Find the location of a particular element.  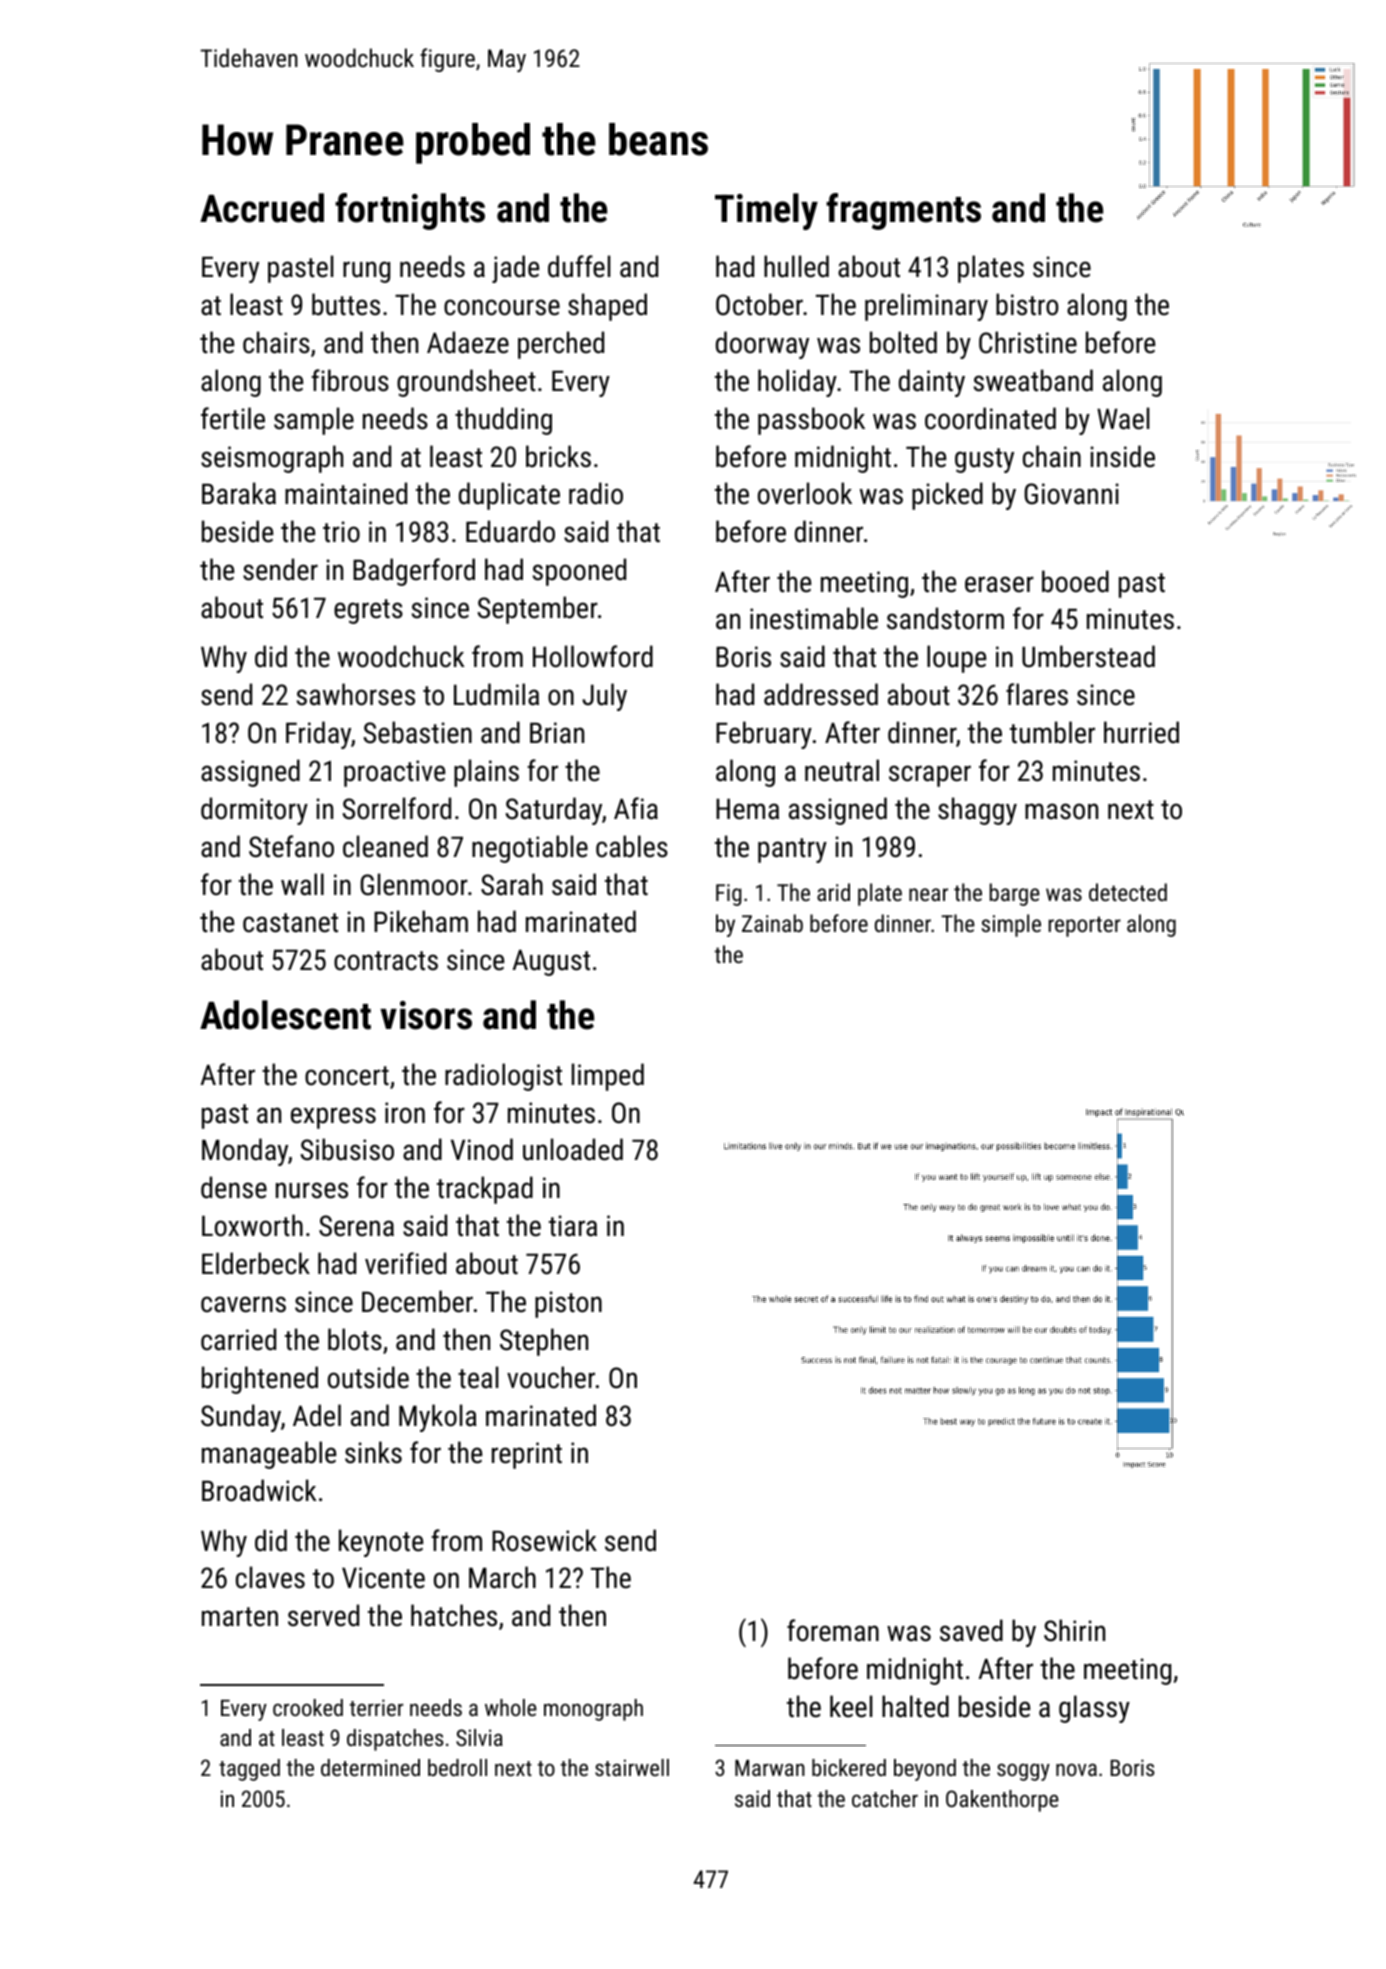

tumbler is located at coordinates (1052, 732).
